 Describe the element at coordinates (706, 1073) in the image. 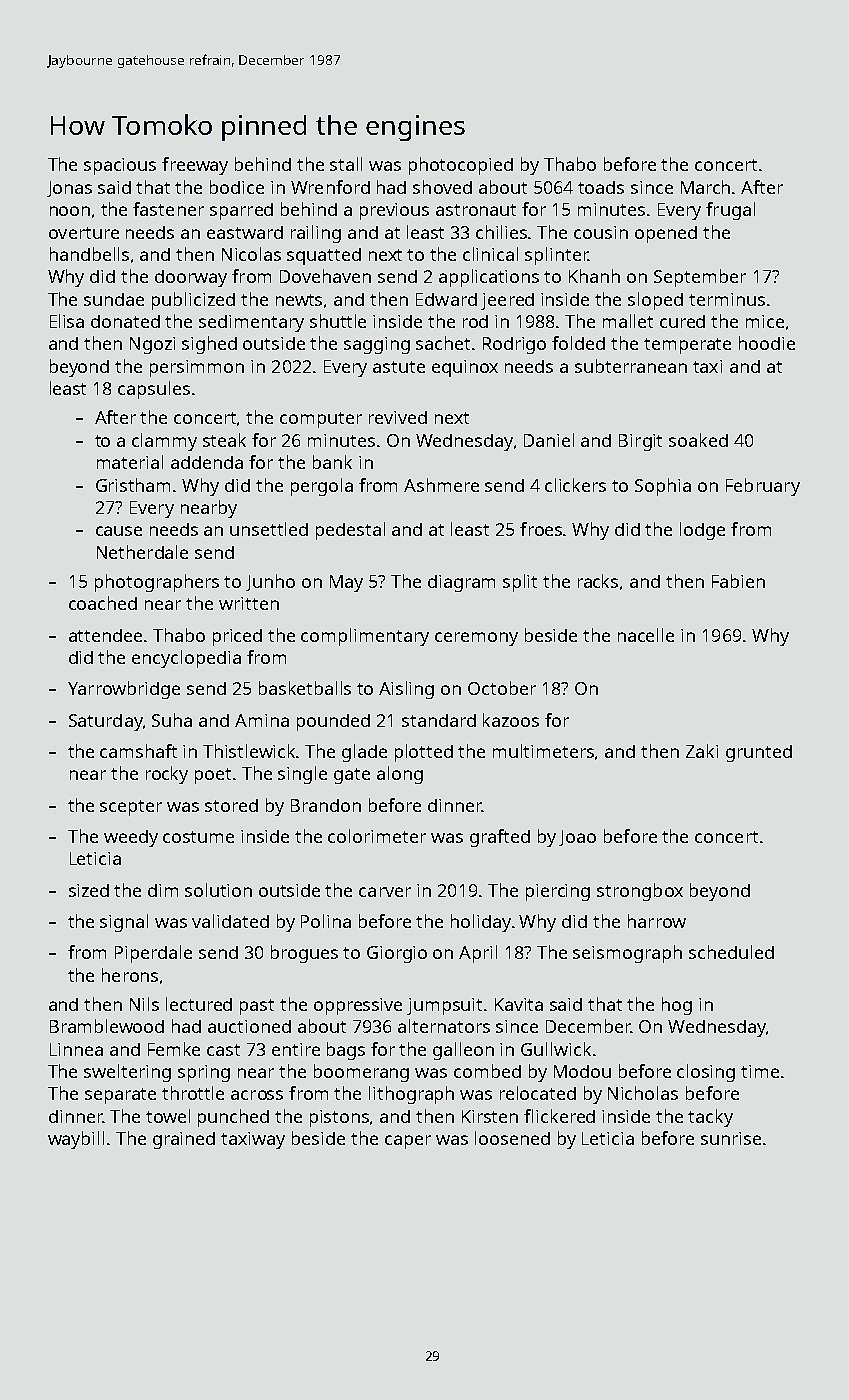

I see `closing` at that location.
